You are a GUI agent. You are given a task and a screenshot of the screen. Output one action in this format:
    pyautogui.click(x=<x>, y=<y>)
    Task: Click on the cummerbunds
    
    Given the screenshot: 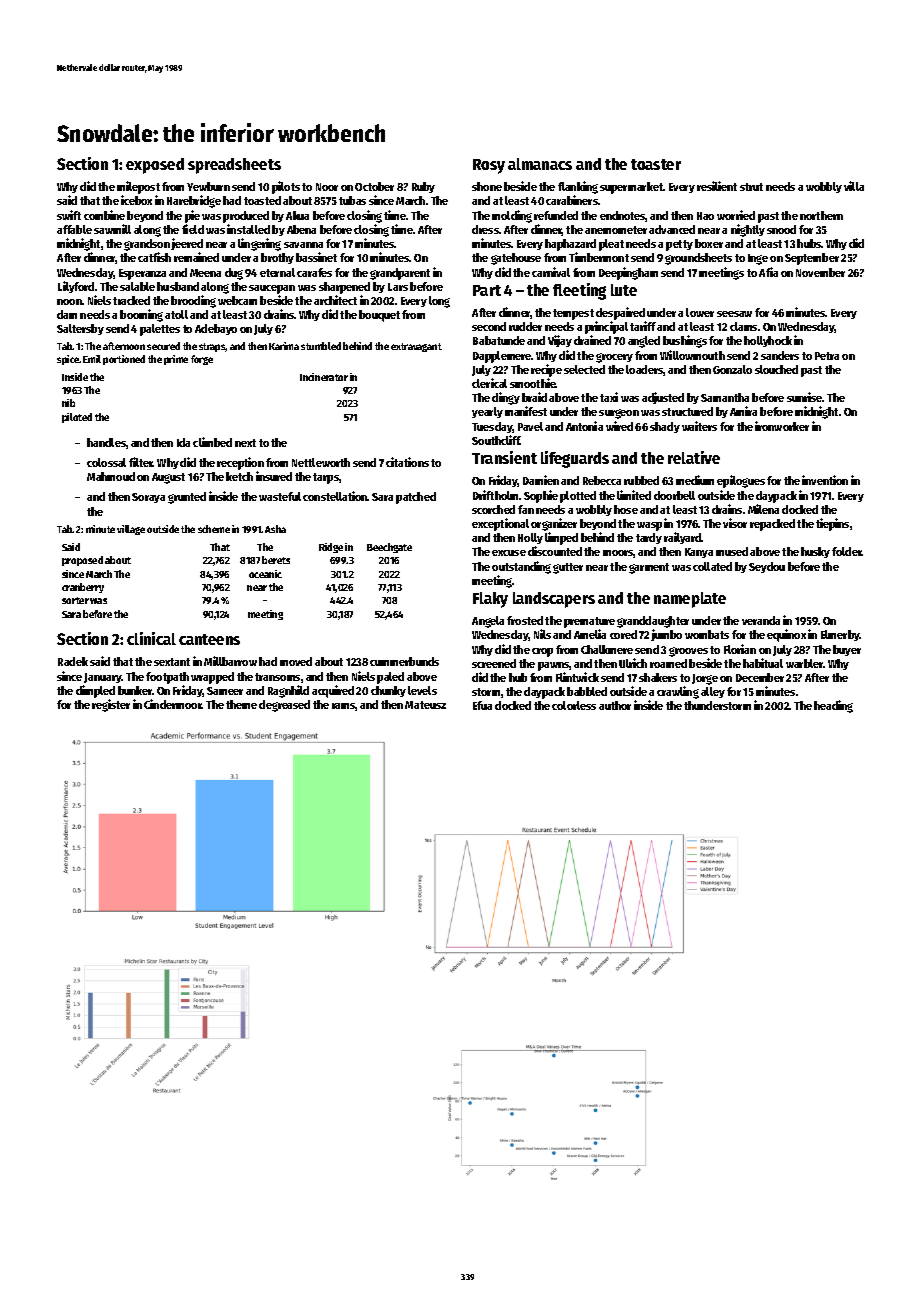 What is the action you would take?
    pyautogui.click(x=404, y=661)
